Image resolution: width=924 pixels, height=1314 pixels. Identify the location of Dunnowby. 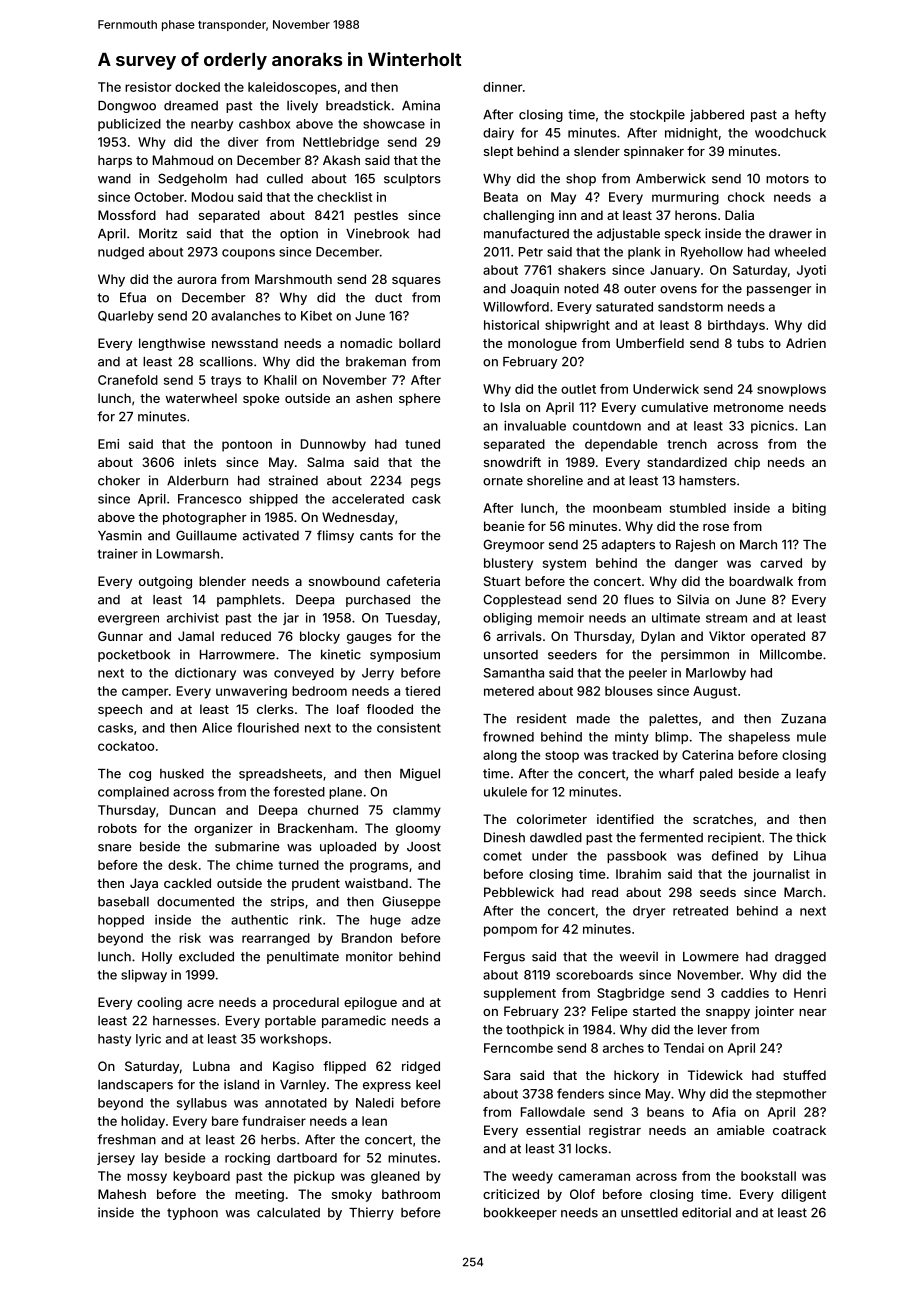
(333, 445).
